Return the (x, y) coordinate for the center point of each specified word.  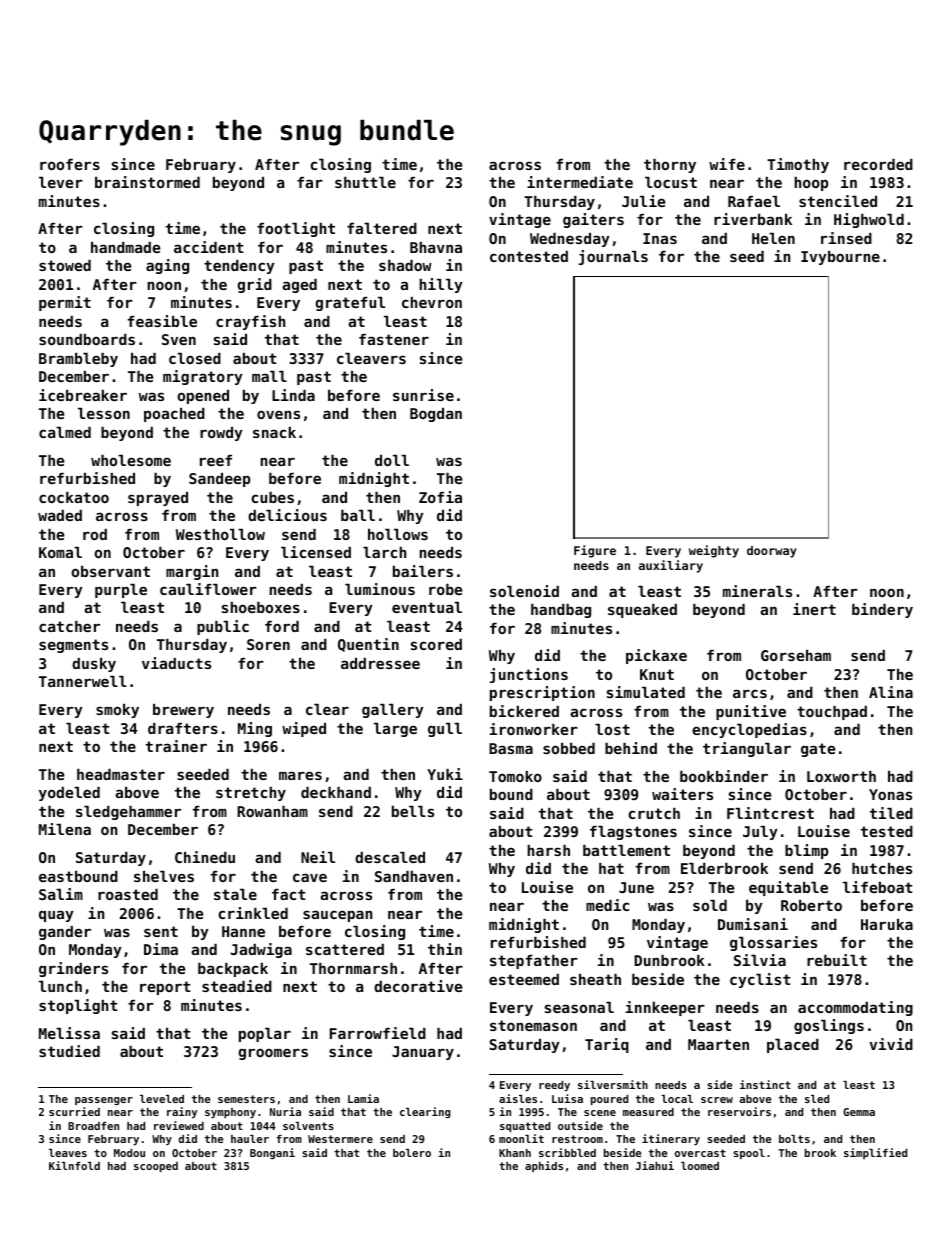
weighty (714, 551)
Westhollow (220, 534)
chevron (432, 302)
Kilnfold (74, 1165)
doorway (772, 552)
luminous (380, 589)
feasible (162, 321)
